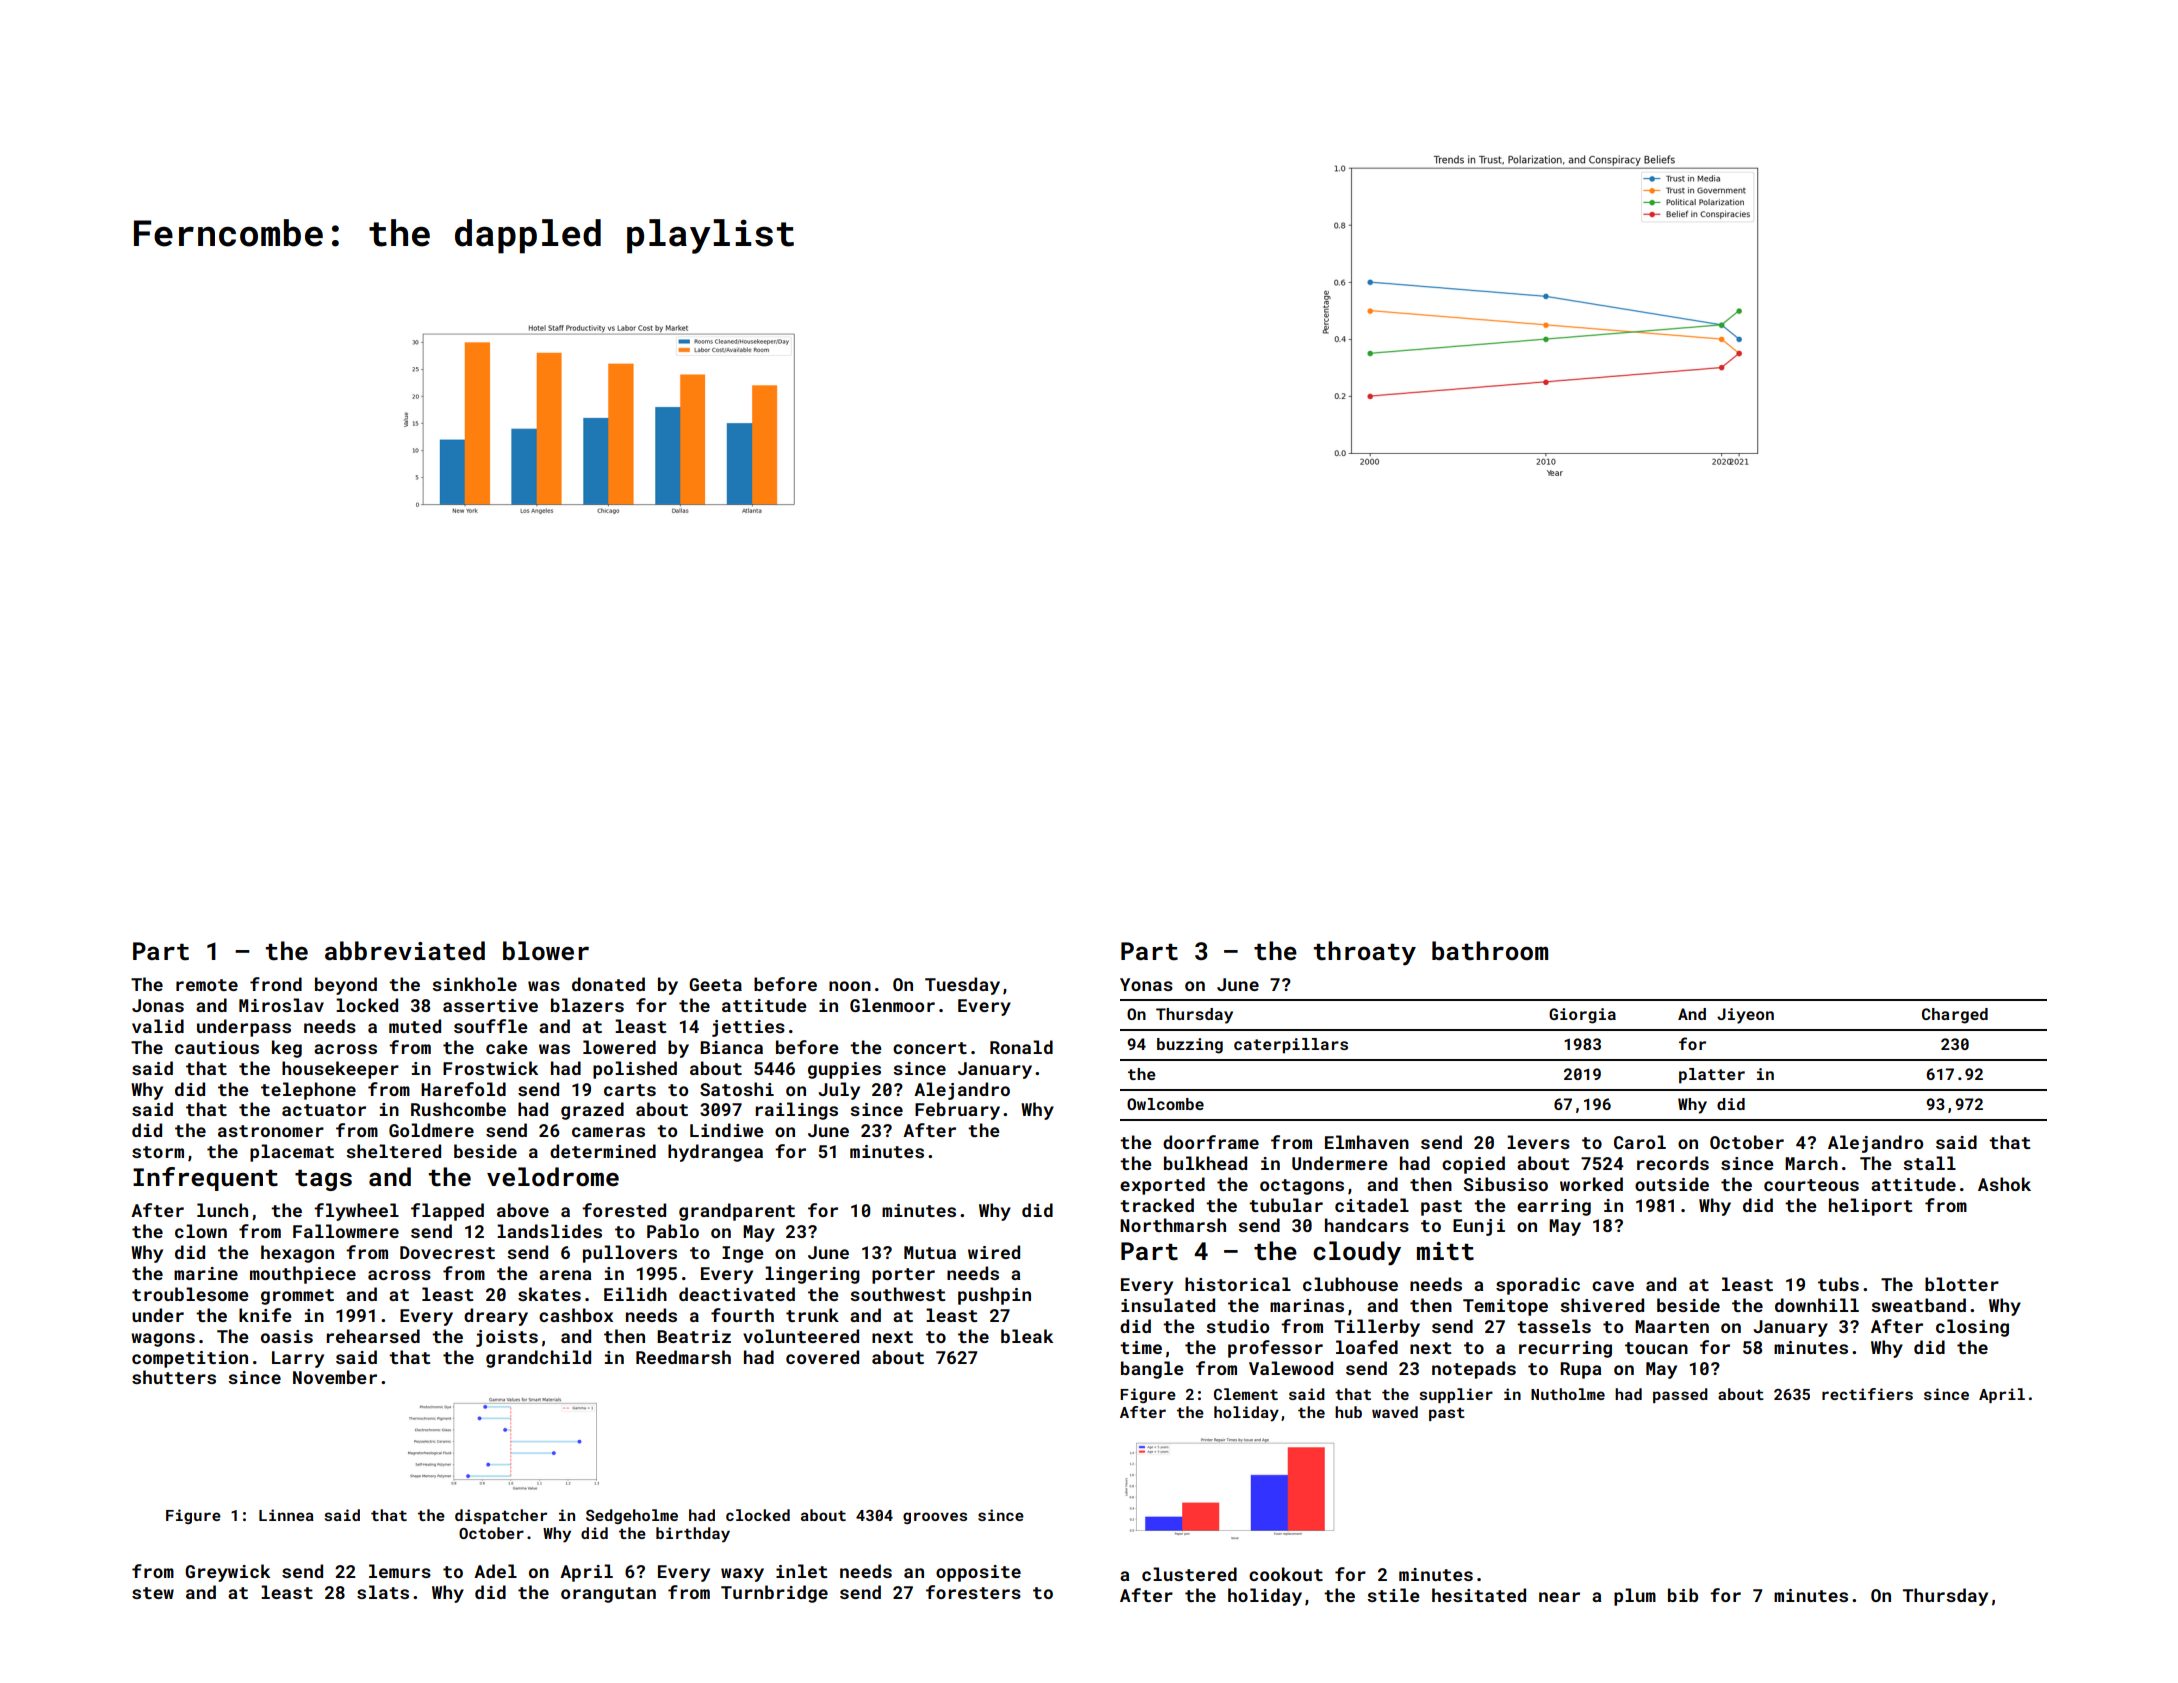  I want to click on Owlcombe, so click(1165, 1104).
